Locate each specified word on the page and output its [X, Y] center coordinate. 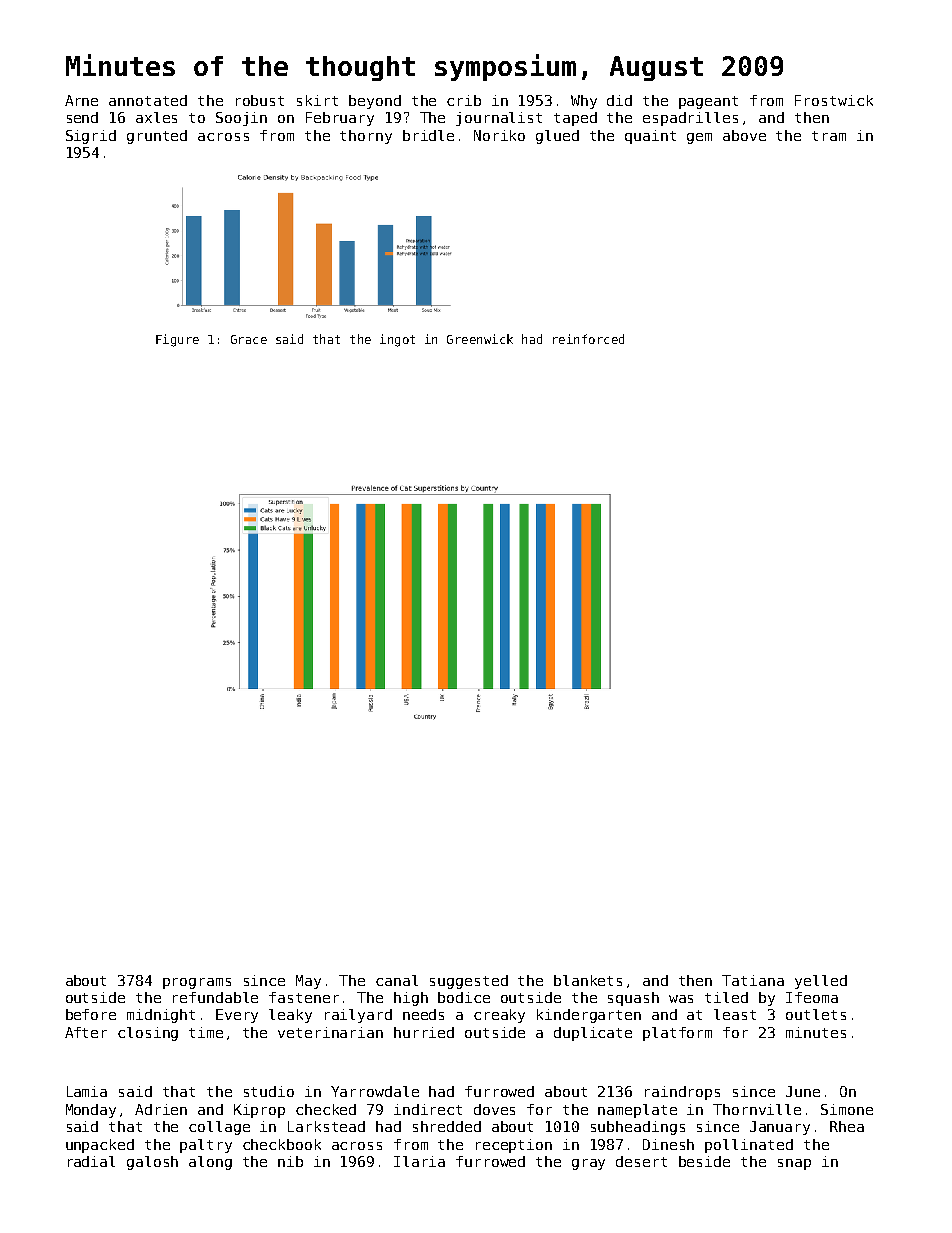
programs [197, 983]
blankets [588, 980]
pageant [708, 102]
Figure [177, 340]
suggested [469, 982]
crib [464, 100]
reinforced [588, 339]
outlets [816, 1014]
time [206, 1032]
